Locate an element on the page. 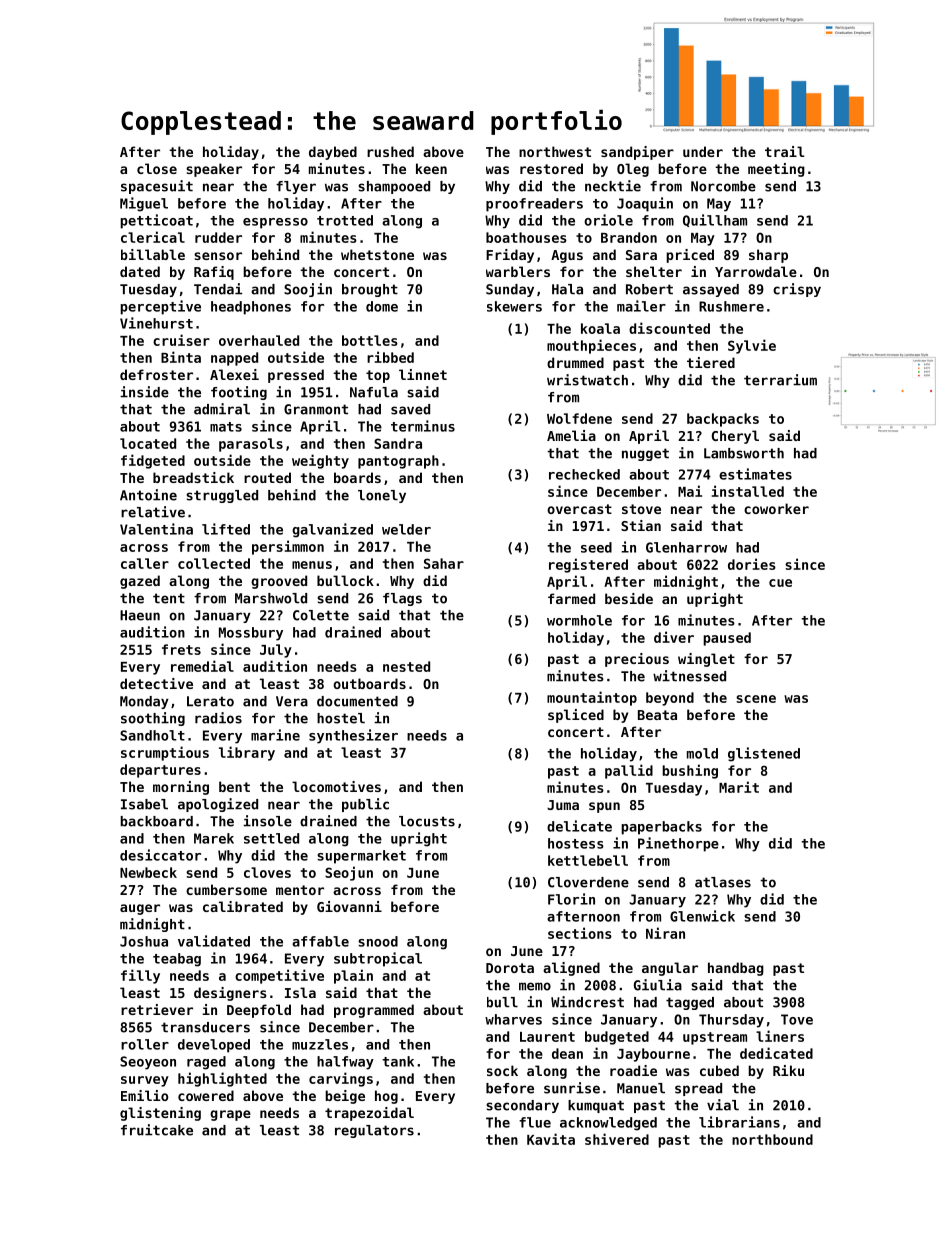  linnet is located at coordinates (423, 374).
